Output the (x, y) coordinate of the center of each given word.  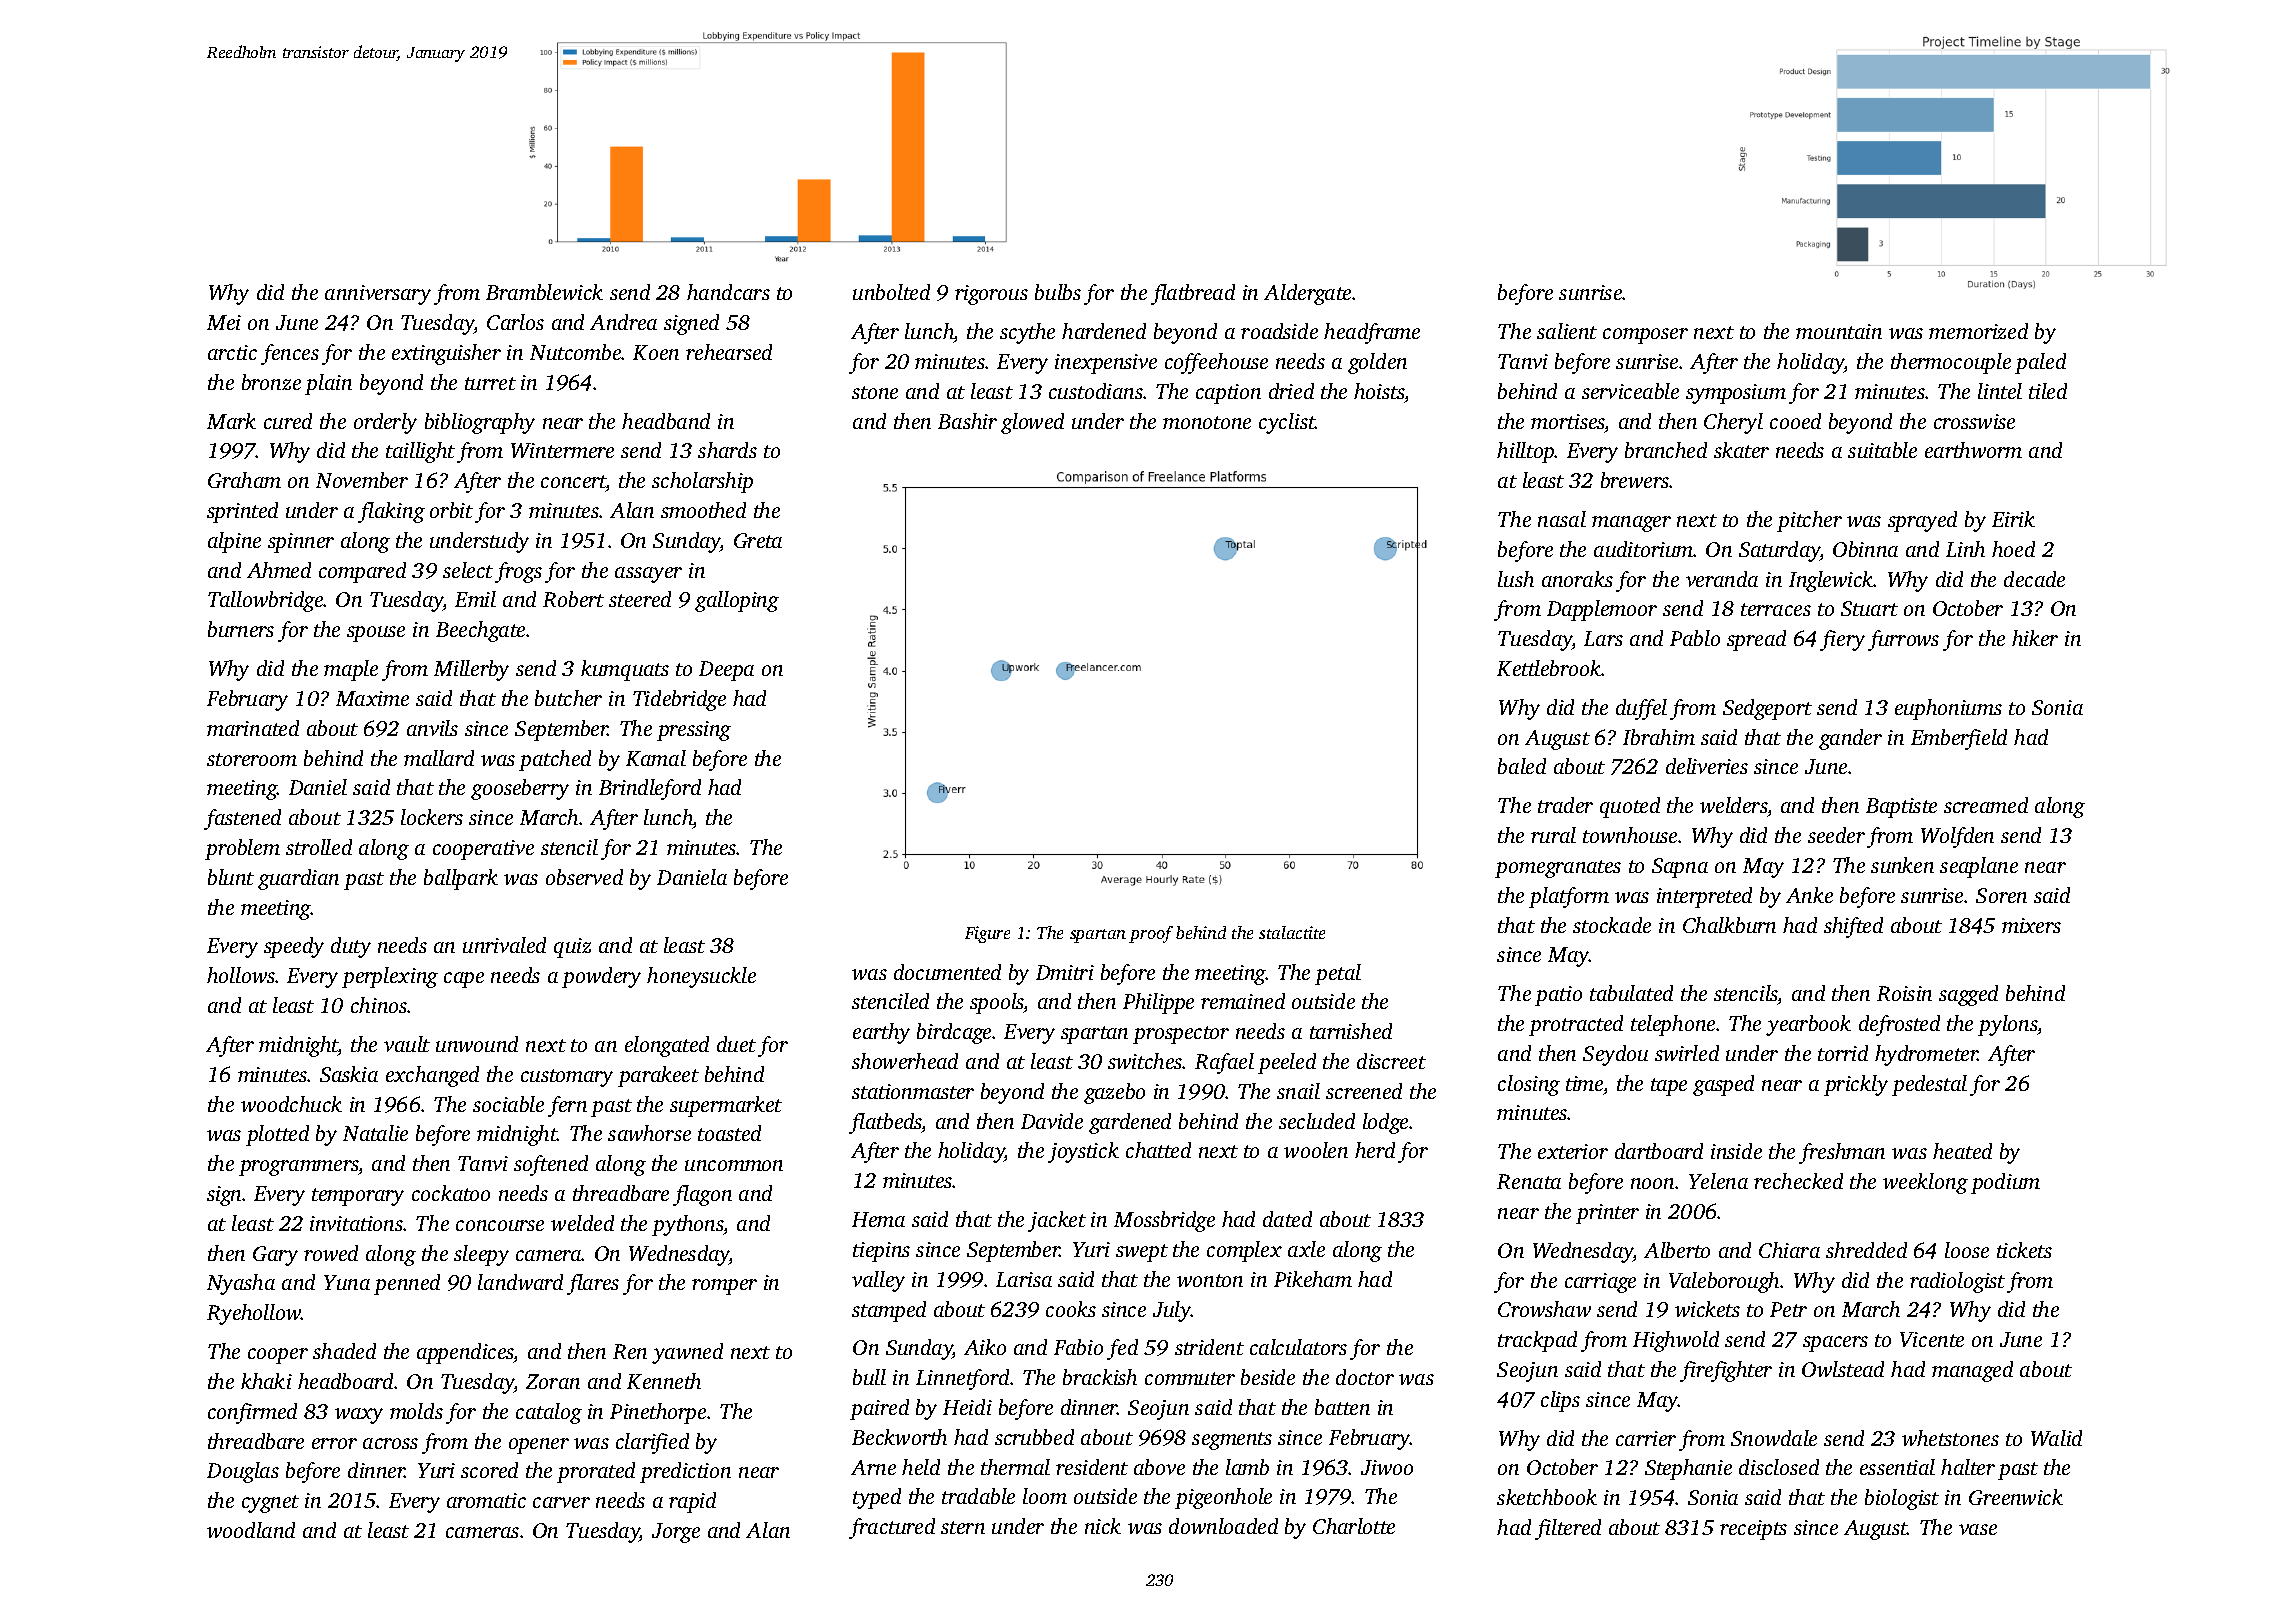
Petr (1788, 1309)
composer (1645, 336)
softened (551, 1165)
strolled (319, 847)
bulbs (1058, 292)
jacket (1057, 1221)
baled (1522, 766)
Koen (656, 352)
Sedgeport (1767, 709)
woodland (251, 1530)
